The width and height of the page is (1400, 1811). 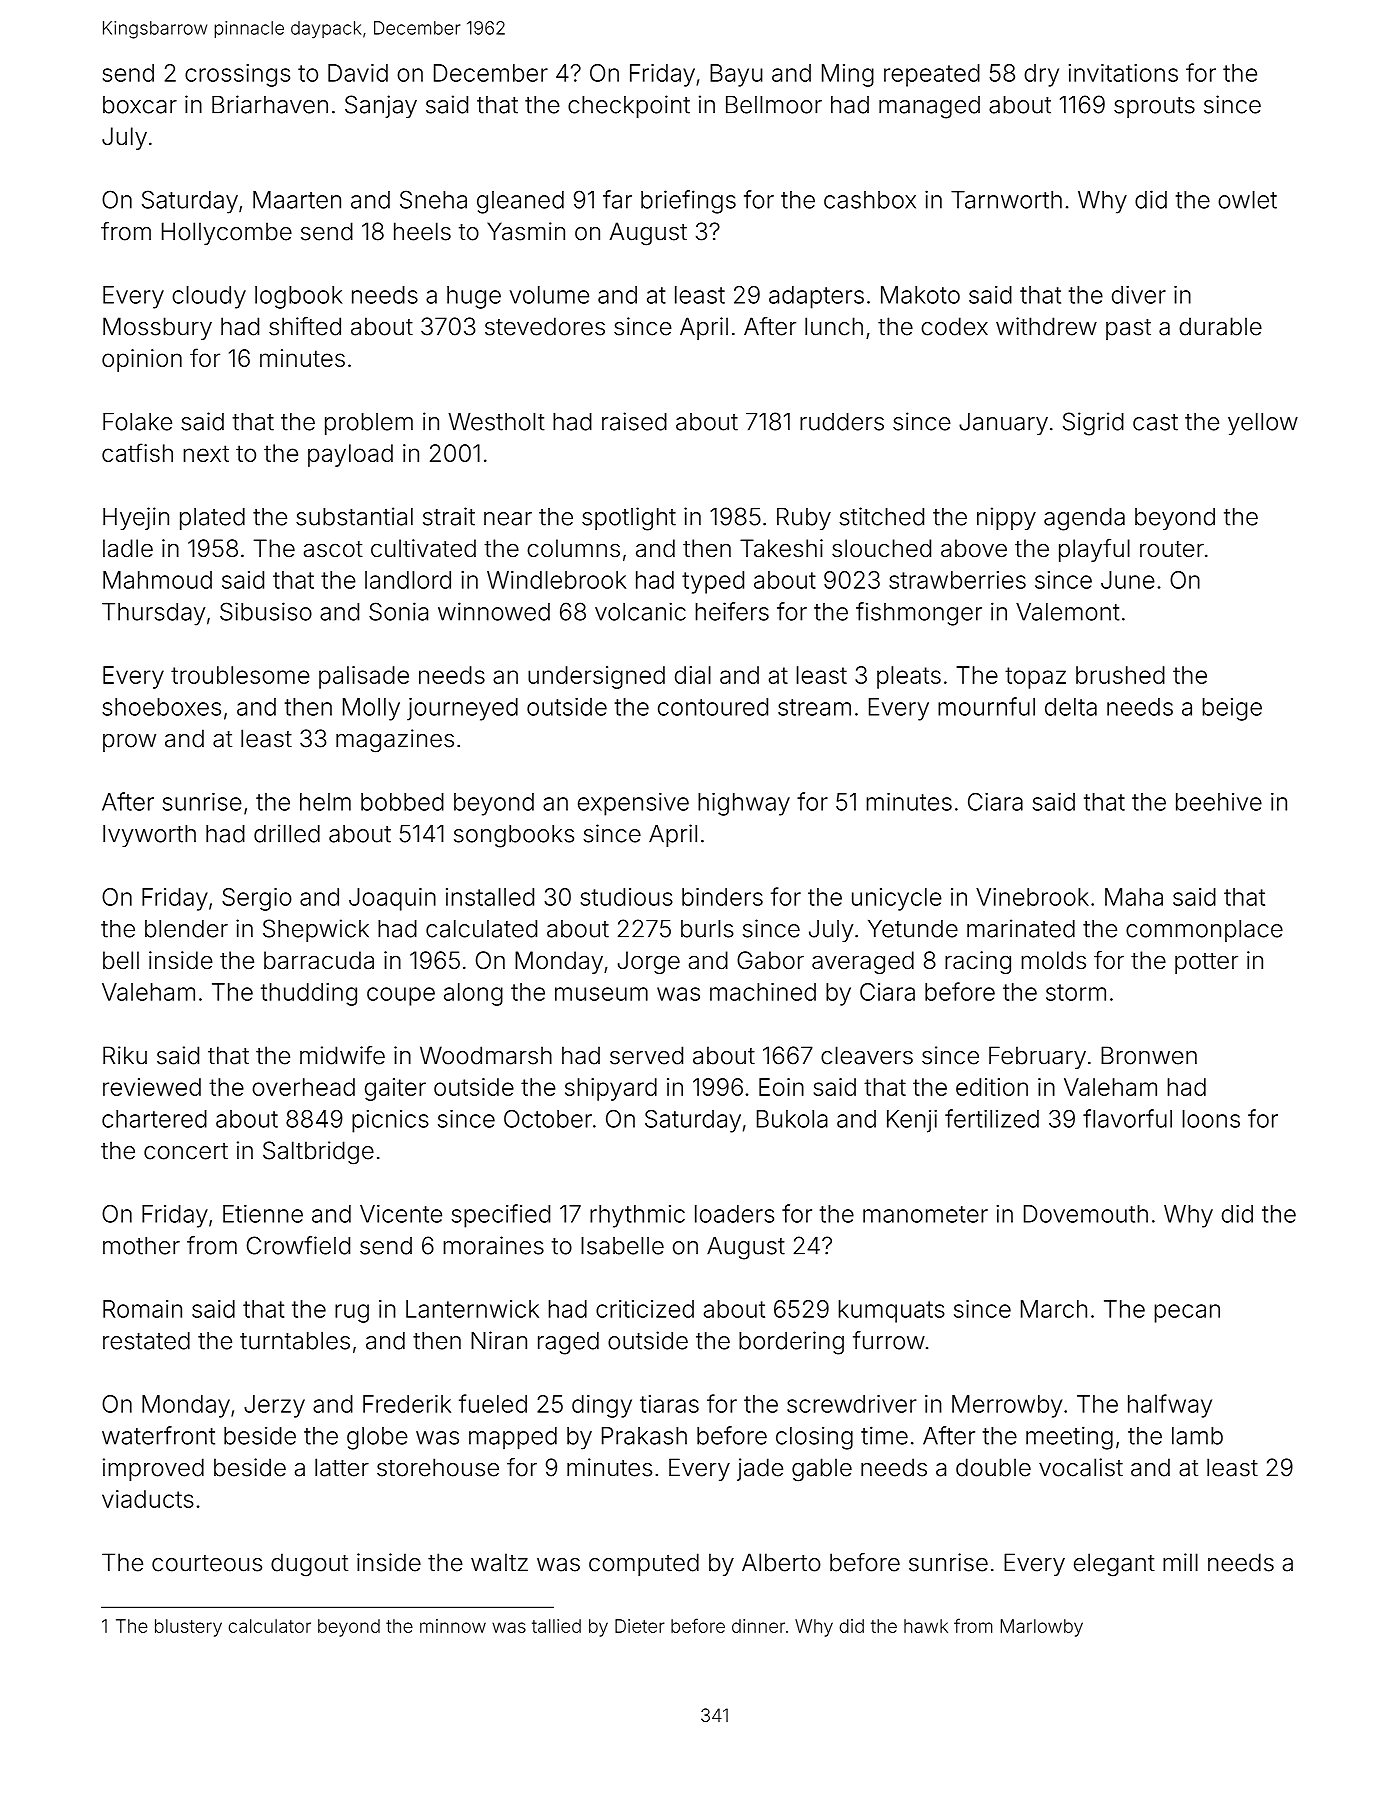 I want to click on delta, so click(x=1071, y=707).
